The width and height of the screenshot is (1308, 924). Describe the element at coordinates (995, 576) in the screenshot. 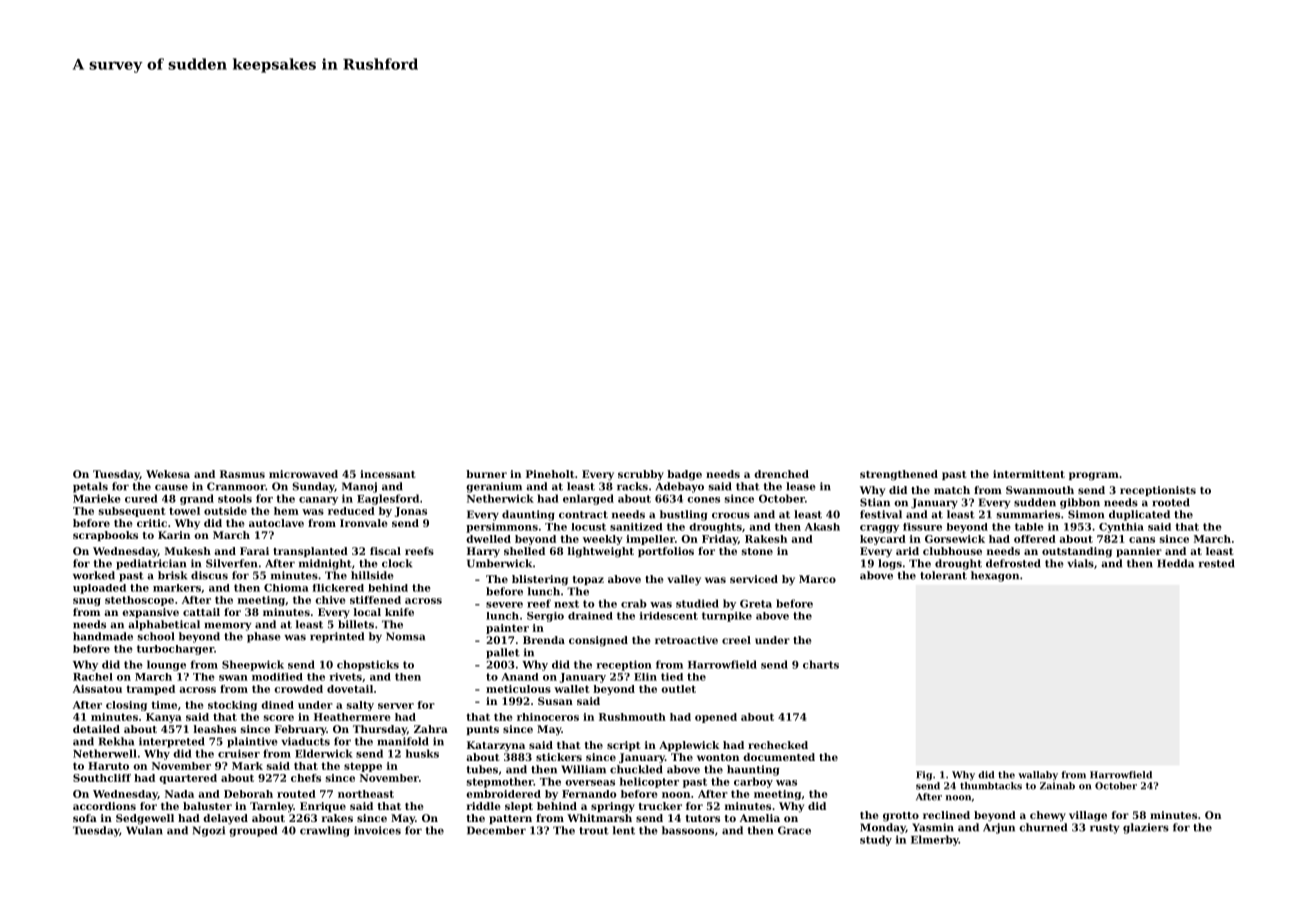

I see `hexagon` at that location.
